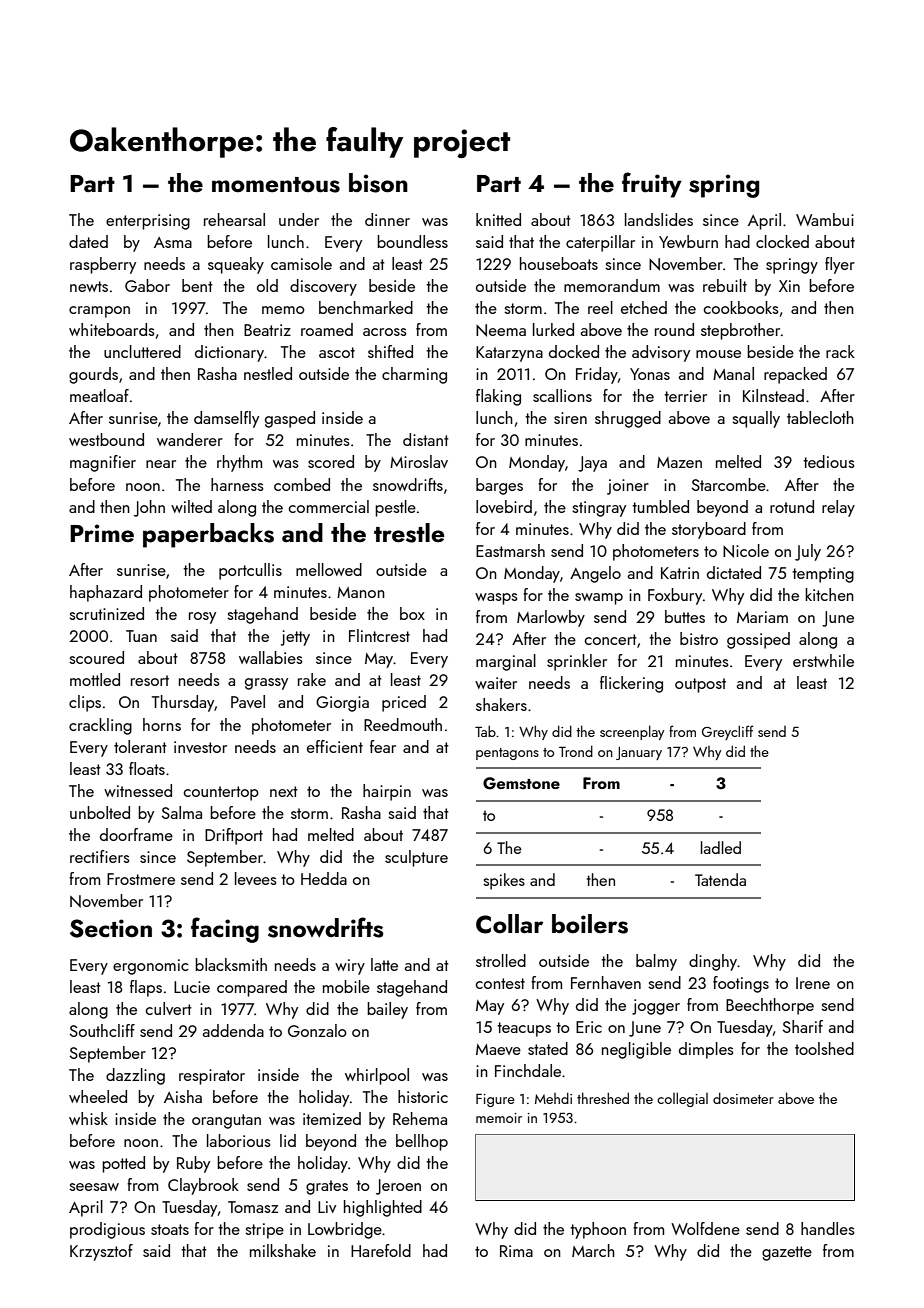 The height and width of the screenshot is (1308, 924). Describe the element at coordinates (825, 219) in the screenshot. I see `Wambui` at that location.
